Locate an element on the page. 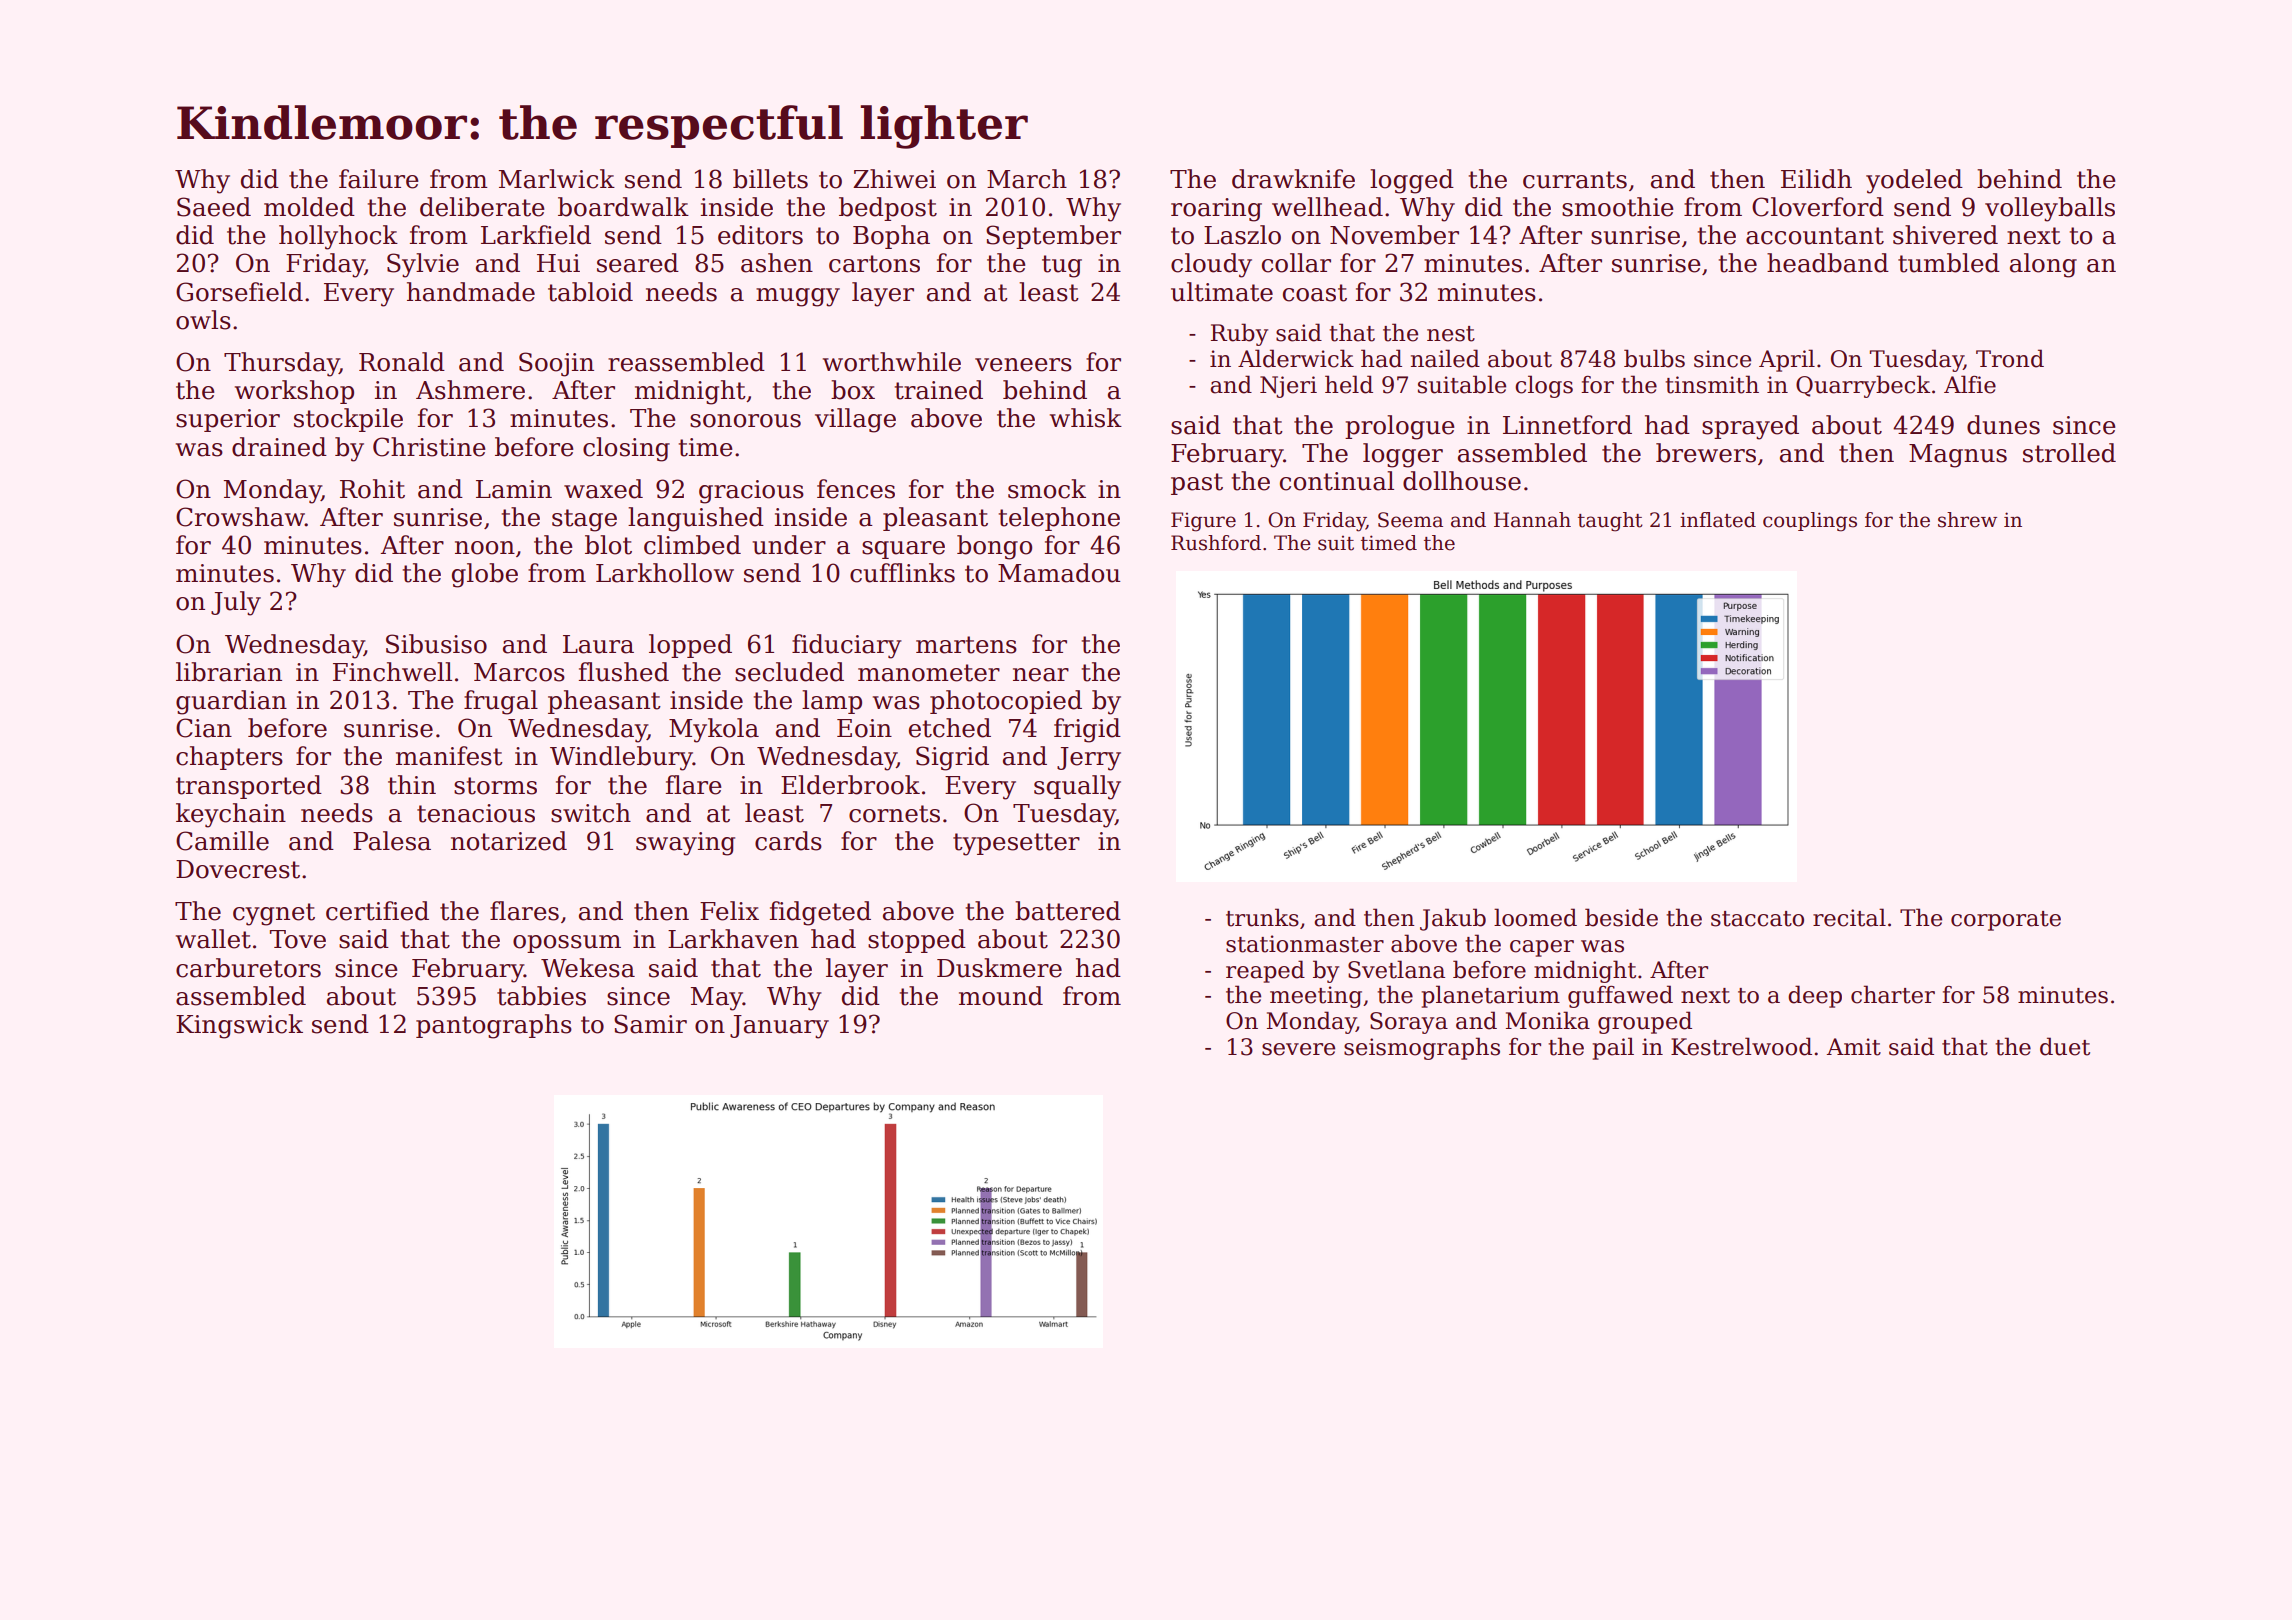 This document has height=1620, width=2292. Palesa is located at coordinates (392, 841).
